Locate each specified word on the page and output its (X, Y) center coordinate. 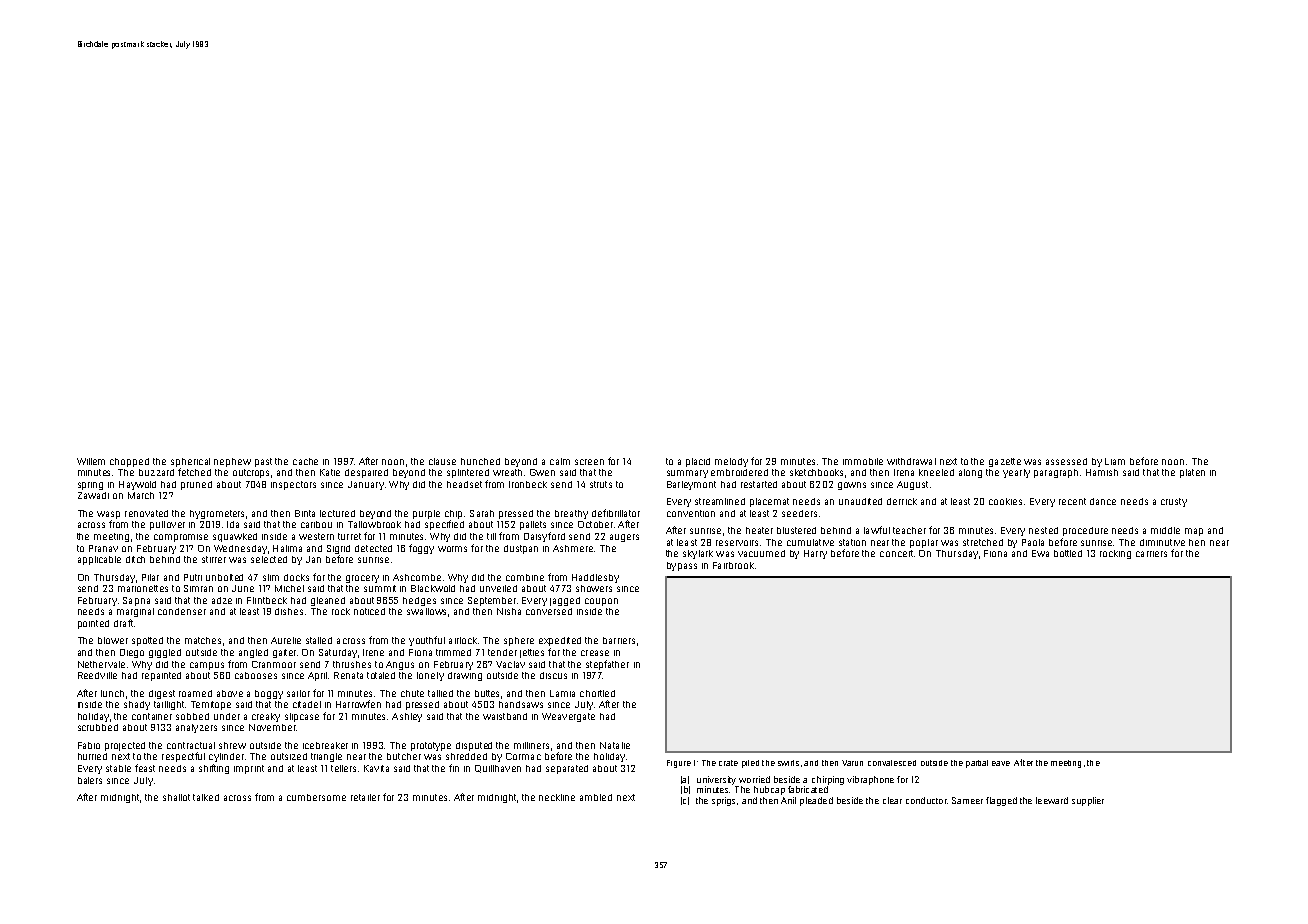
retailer (365, 797)
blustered (796, 530)
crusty (1174, 502)
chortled (597, 693)
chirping (828, 780)
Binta (305, 513)
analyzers (196, 728)
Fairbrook (733, 565)
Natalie (615, 745)
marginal (135, 612)
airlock (463, 640)
